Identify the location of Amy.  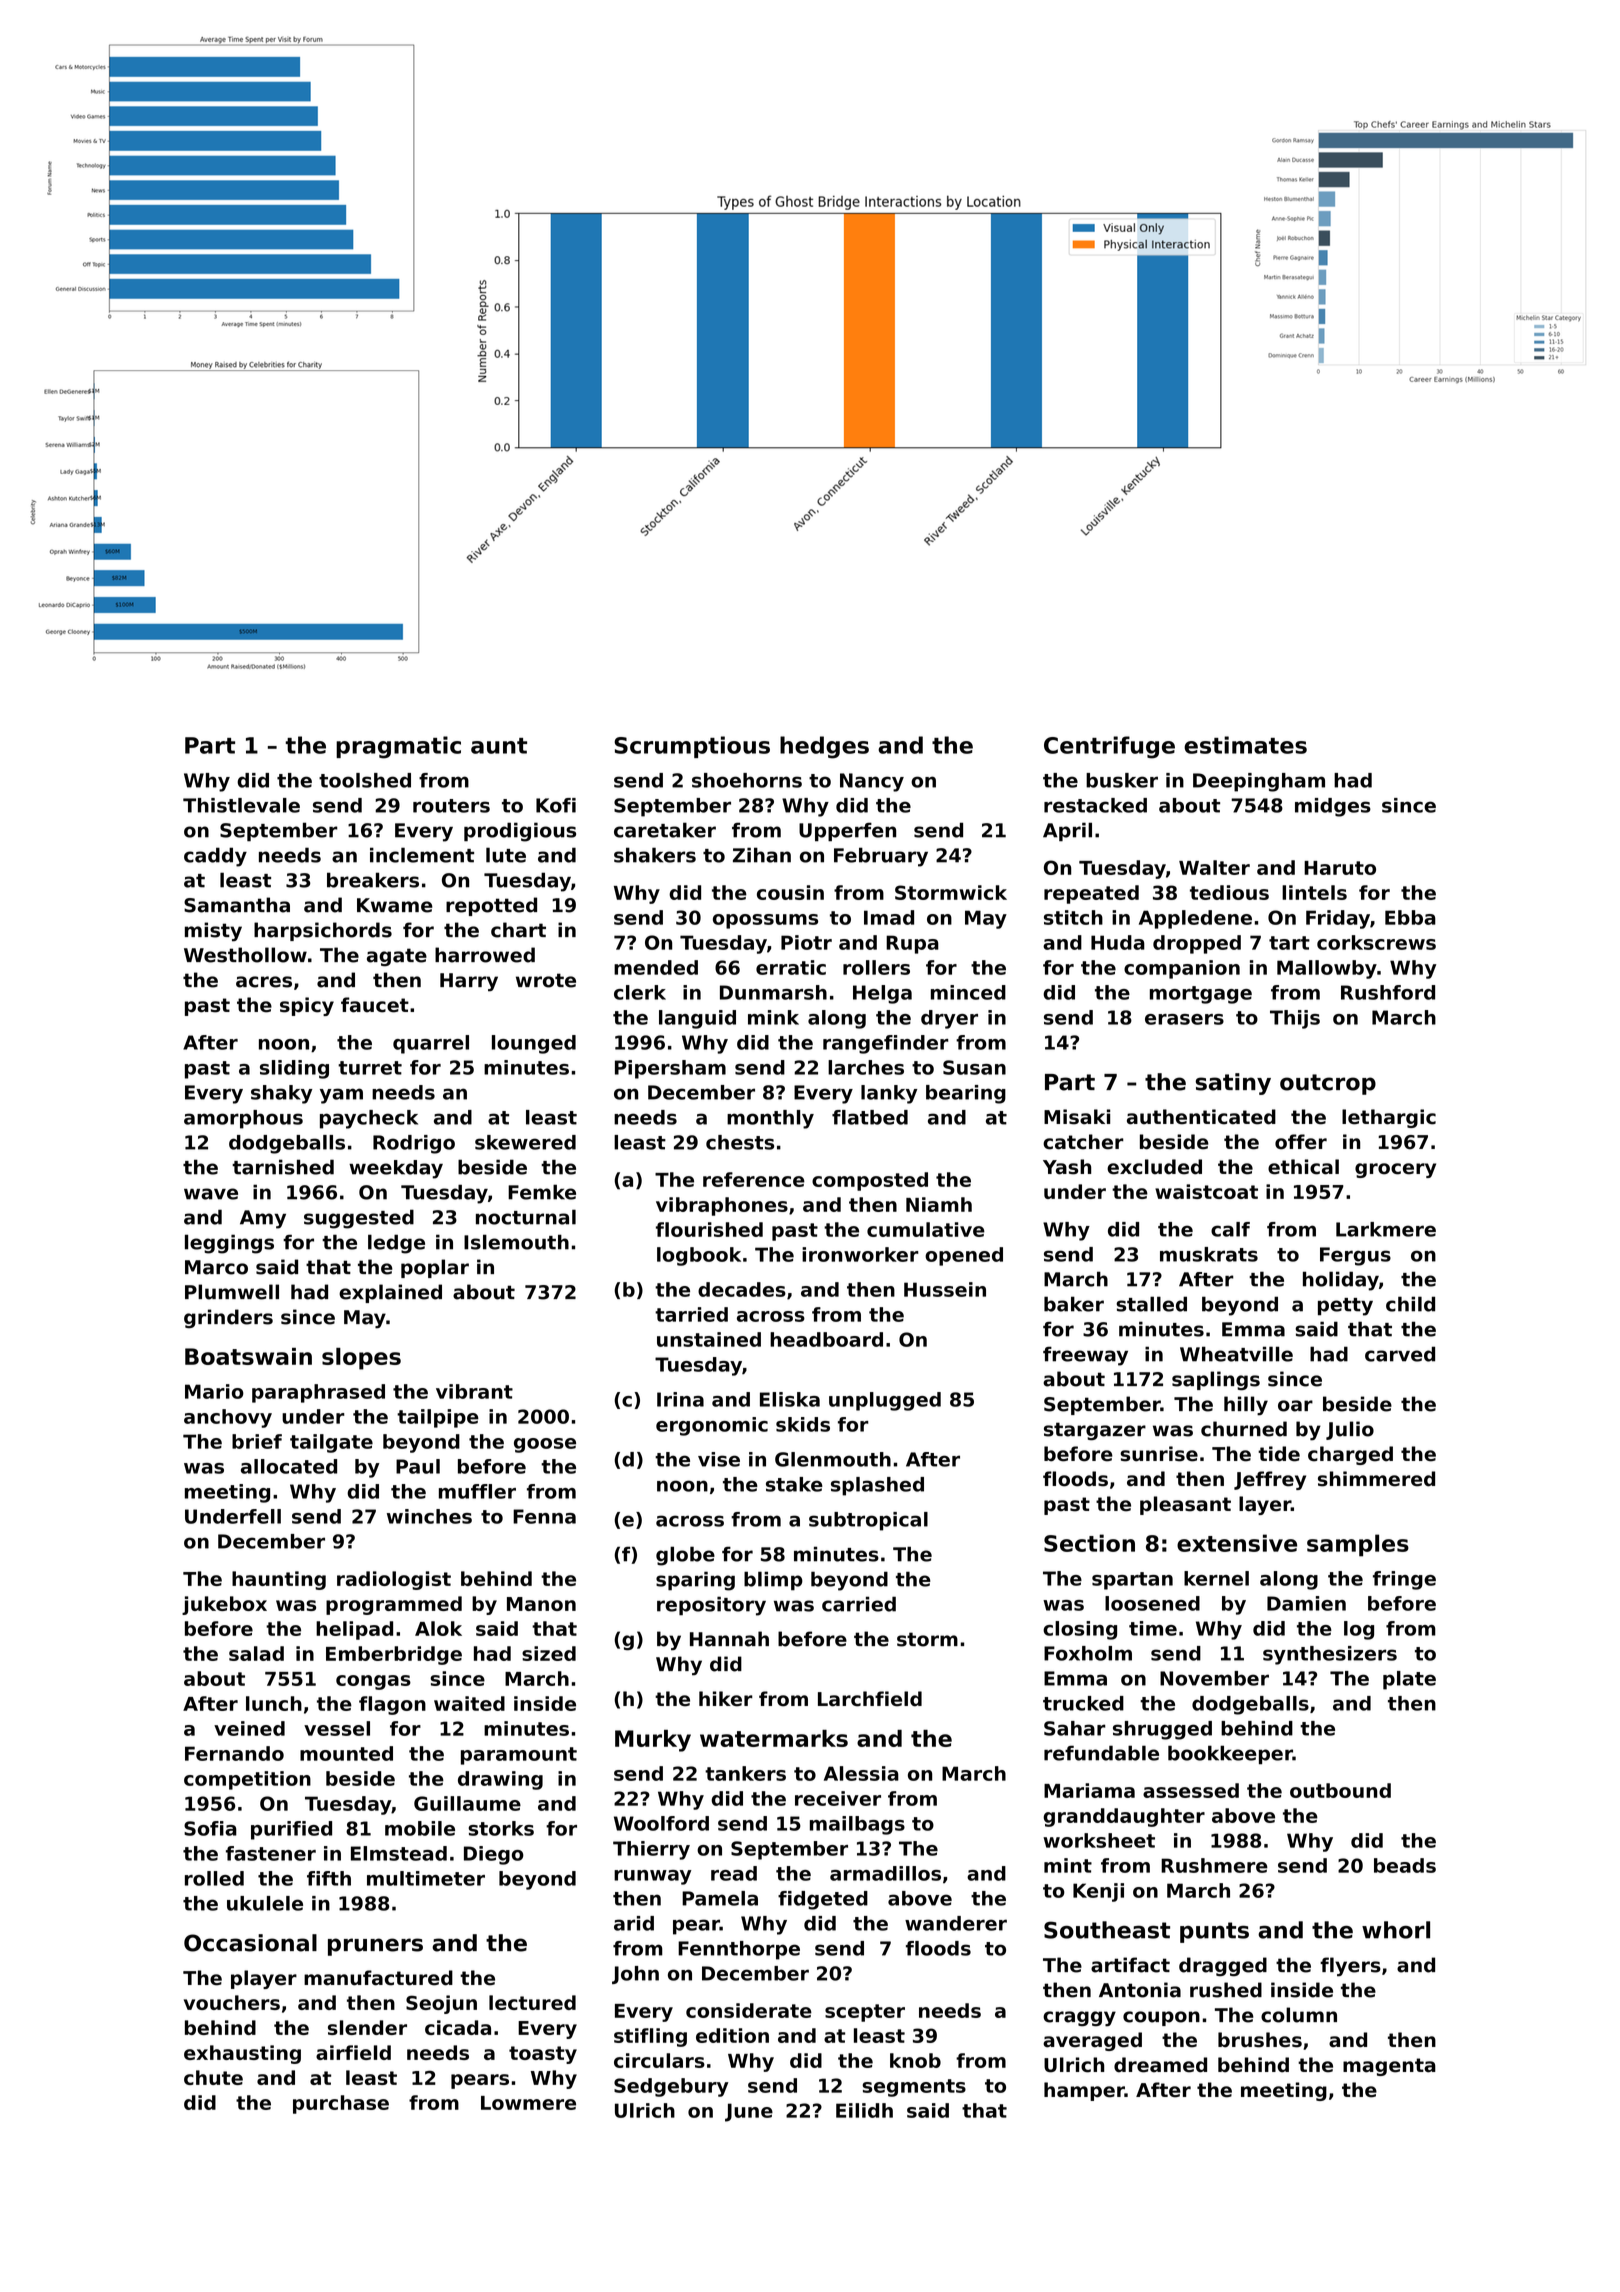
(263, 1219).
